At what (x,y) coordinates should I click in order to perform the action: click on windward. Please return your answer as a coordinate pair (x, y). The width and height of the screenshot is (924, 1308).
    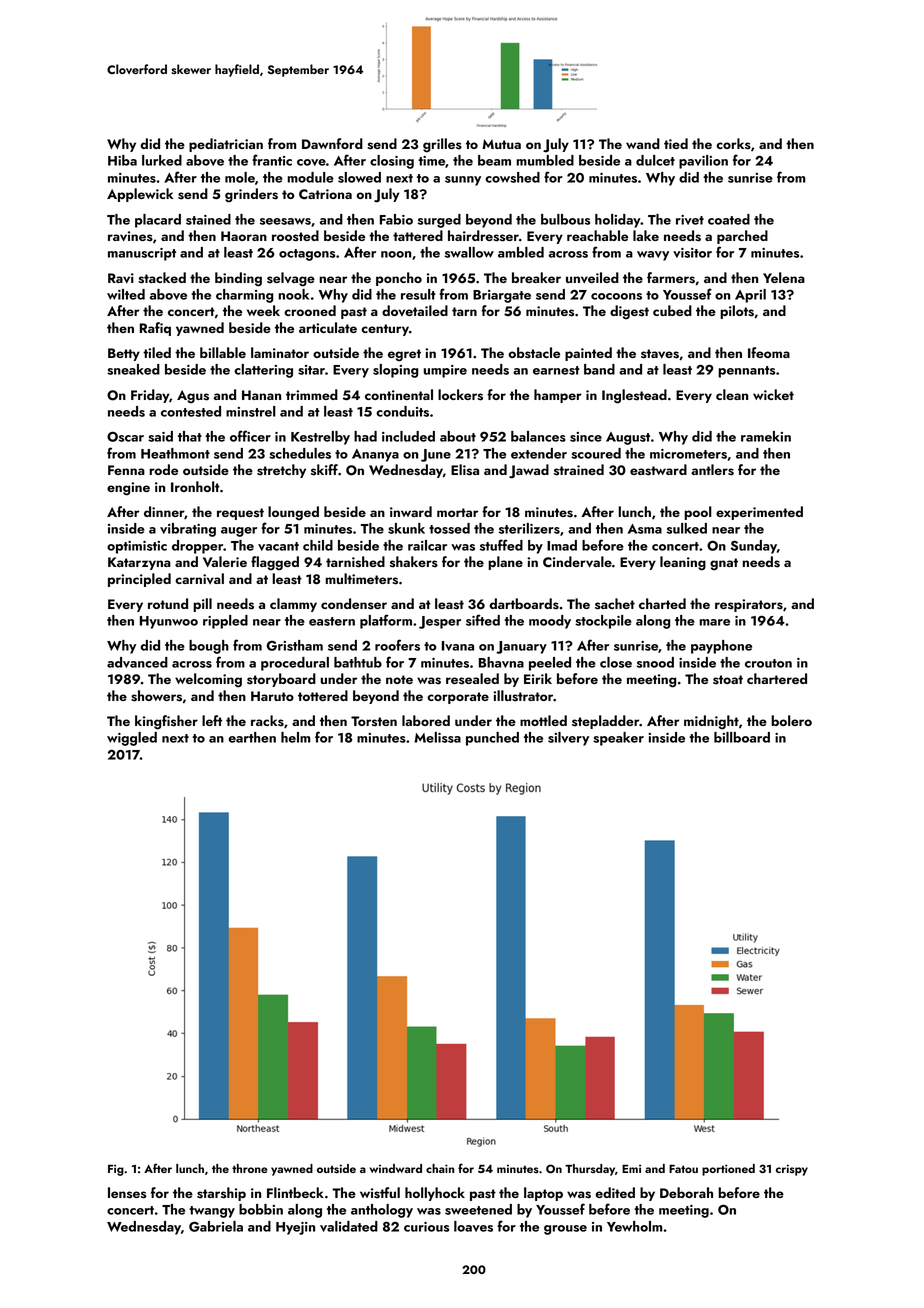
    Looking at the image, I should click on (396, 1168).
